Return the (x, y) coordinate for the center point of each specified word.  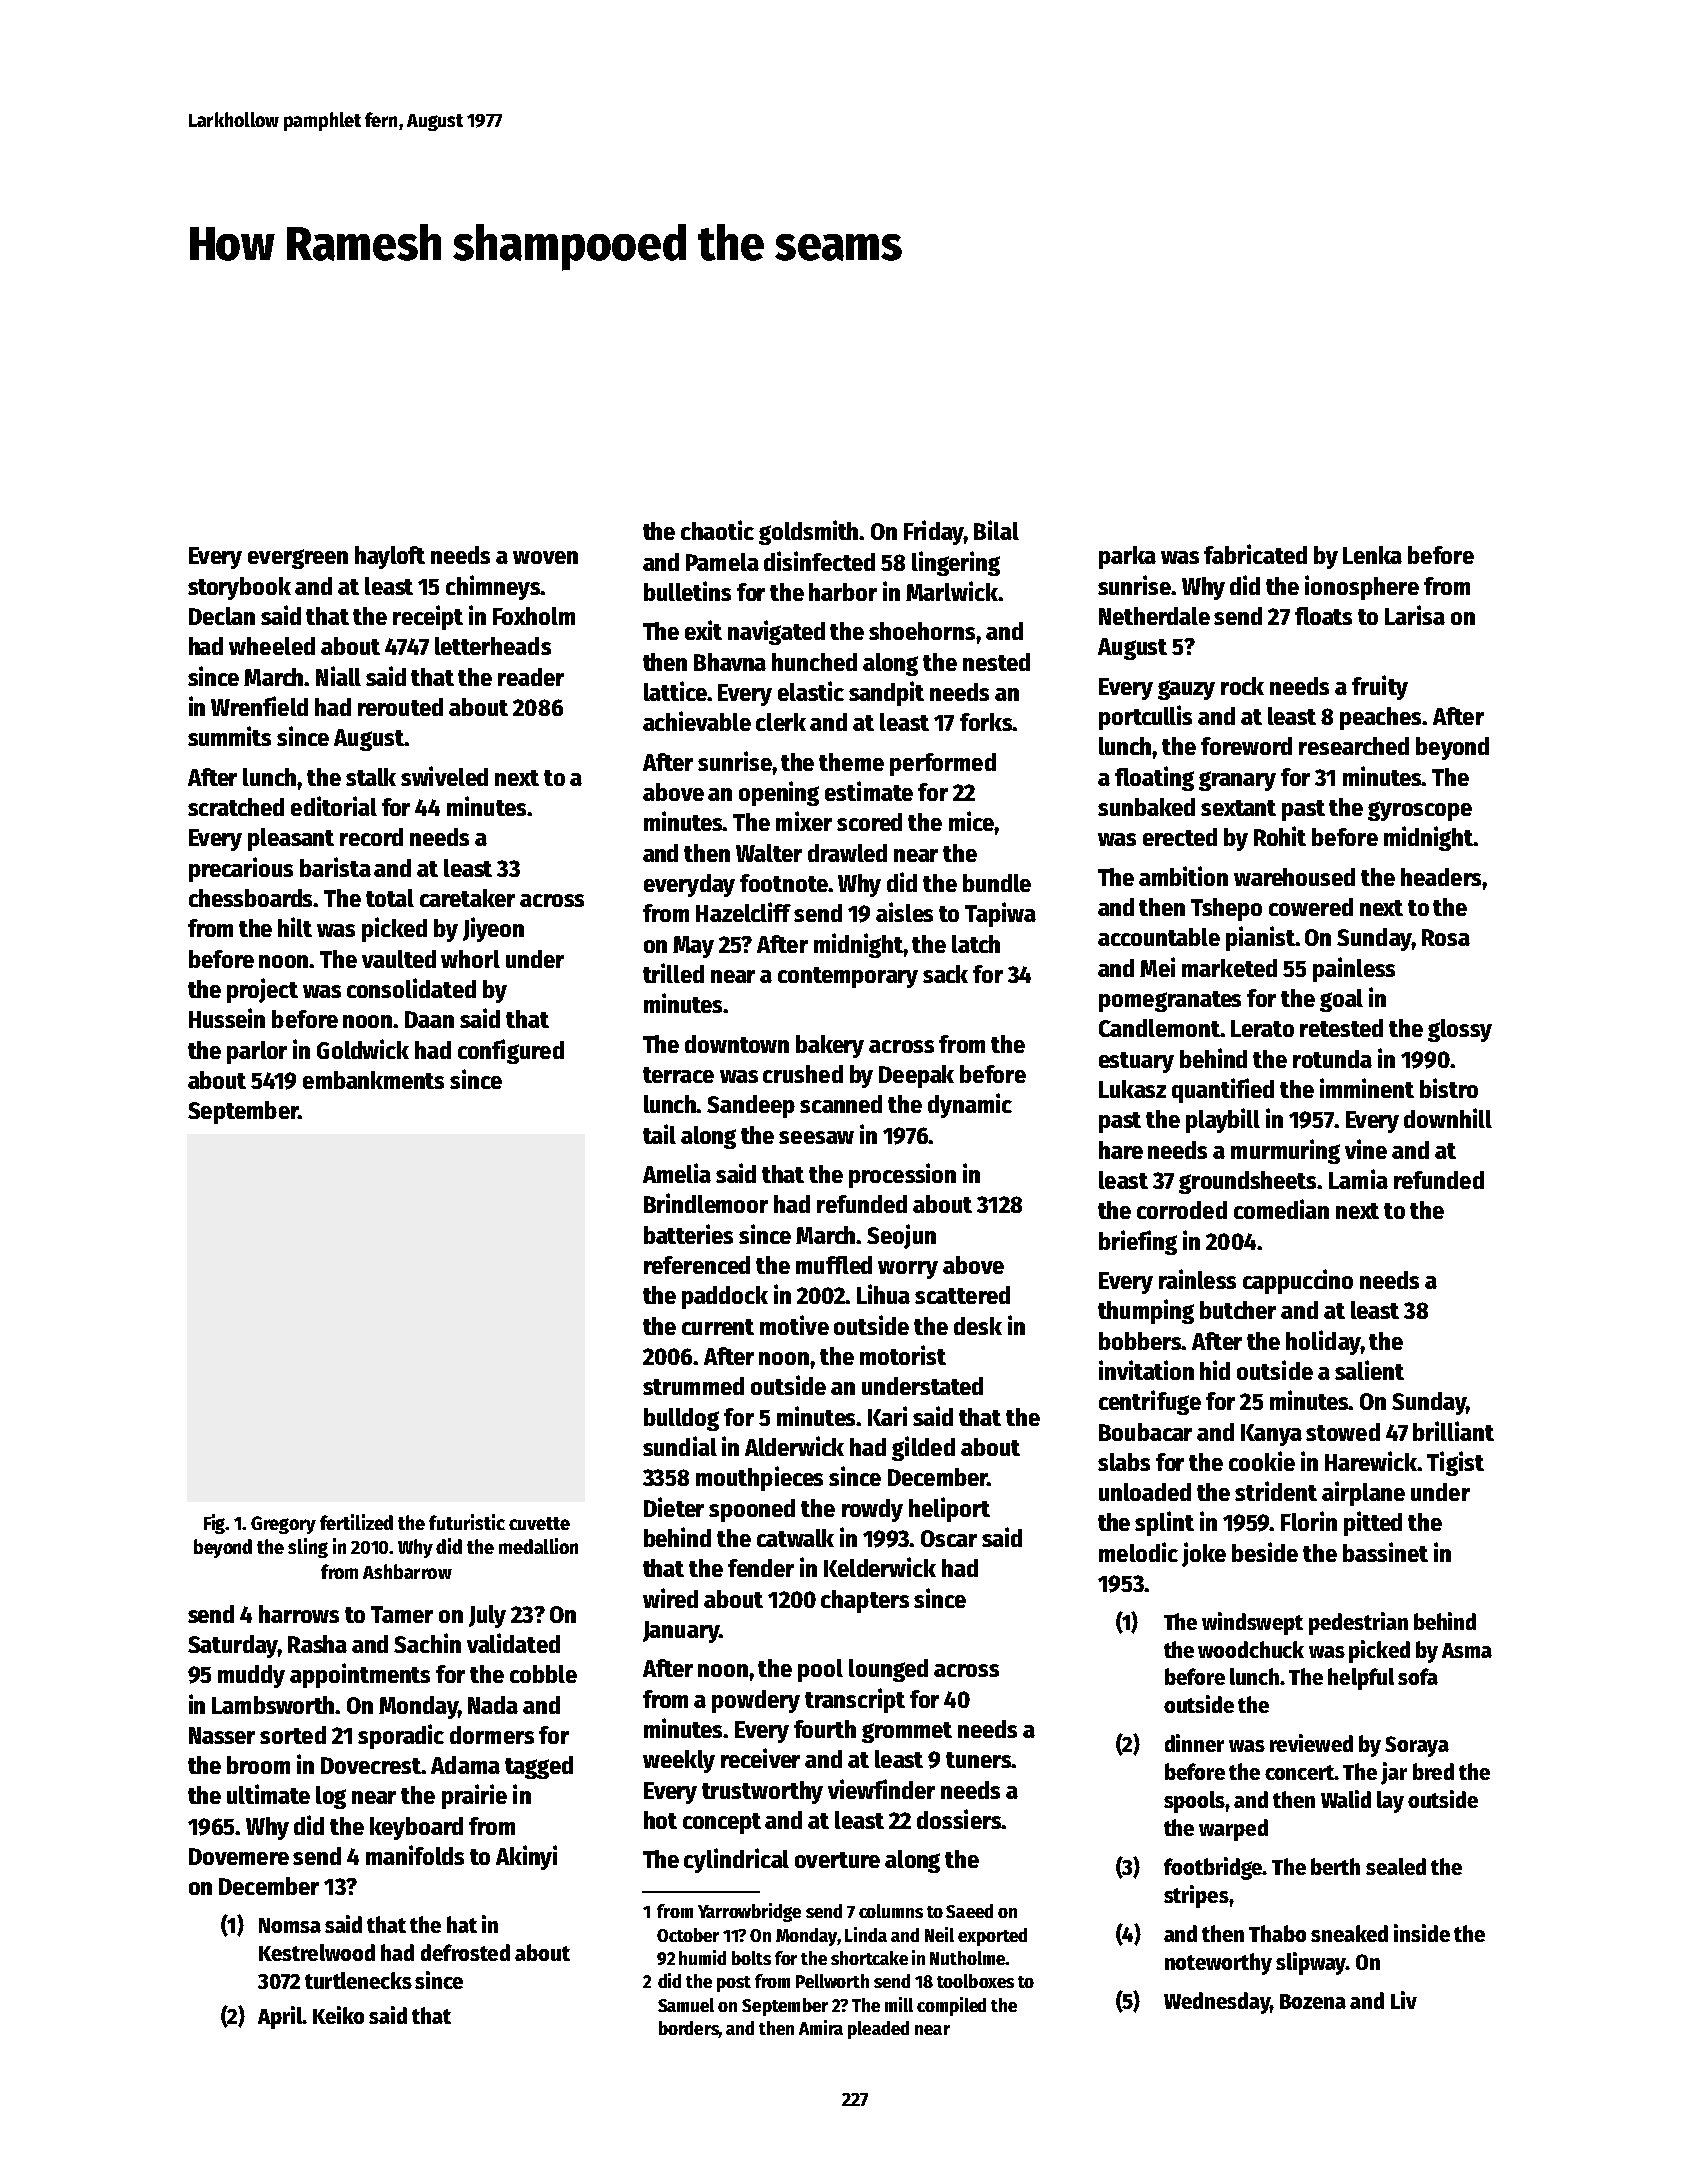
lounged (888, 1670)
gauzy (1186, 690)
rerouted (400, 707)
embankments (373, 1080)
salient (1369, 1370)
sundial (680, 1446)
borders (689, 2029)
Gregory (283, 1525)
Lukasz (1132, 1089)
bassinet (1385, 1552)
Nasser (222, 1735)
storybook (239, 588)
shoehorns (922, 631)
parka (1127, 557)
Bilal (996, 530)
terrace (678, 1075)
